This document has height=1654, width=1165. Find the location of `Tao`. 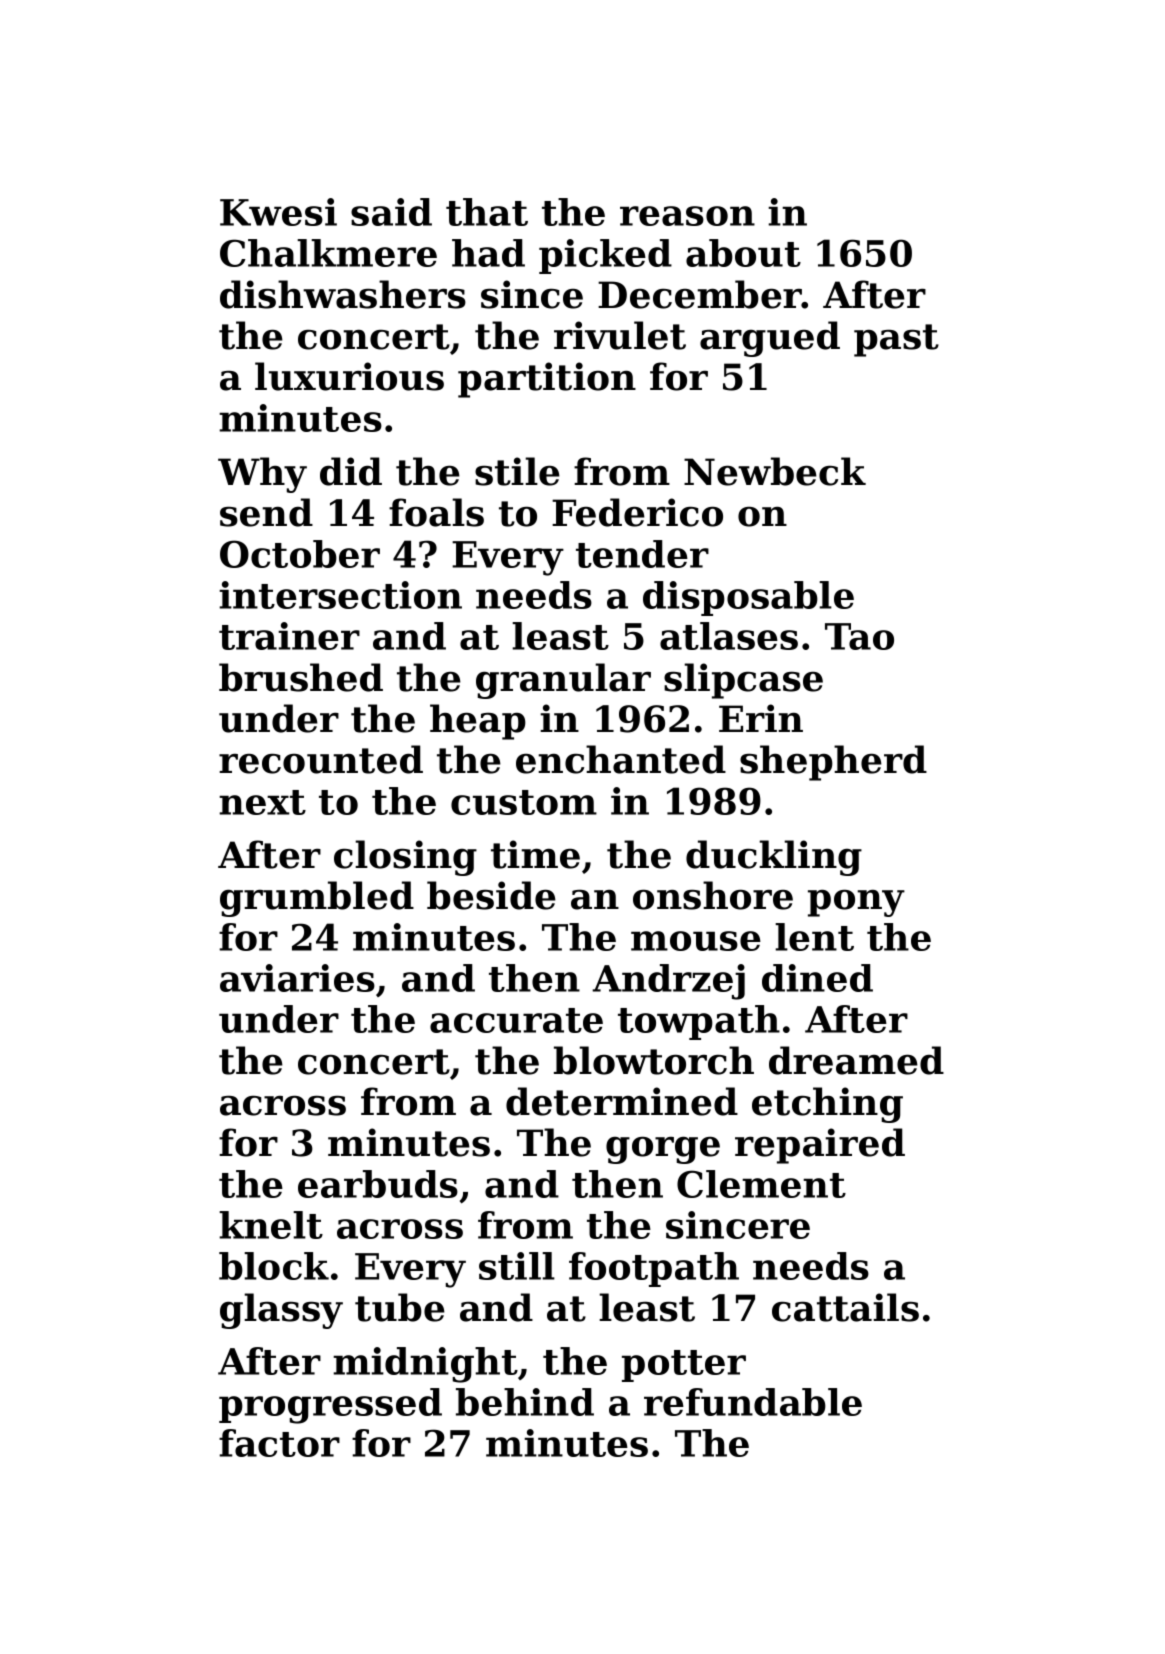

Tao is located at coordinates (859, 636).
